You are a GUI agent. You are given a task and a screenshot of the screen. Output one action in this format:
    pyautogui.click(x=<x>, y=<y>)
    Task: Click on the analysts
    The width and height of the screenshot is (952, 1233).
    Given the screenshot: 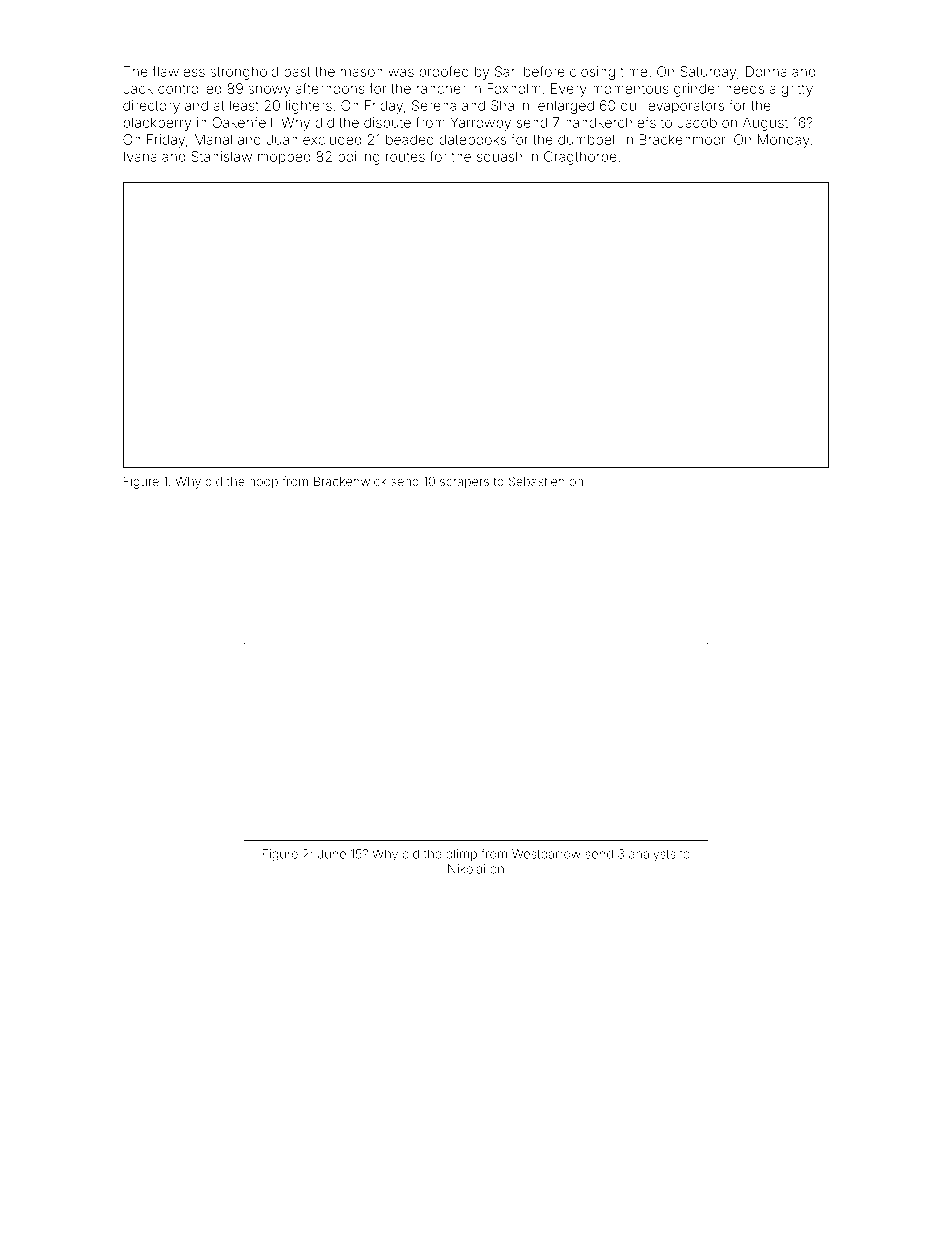 What is the action you would take?
    pyautogui.click(x=652, y=855)
